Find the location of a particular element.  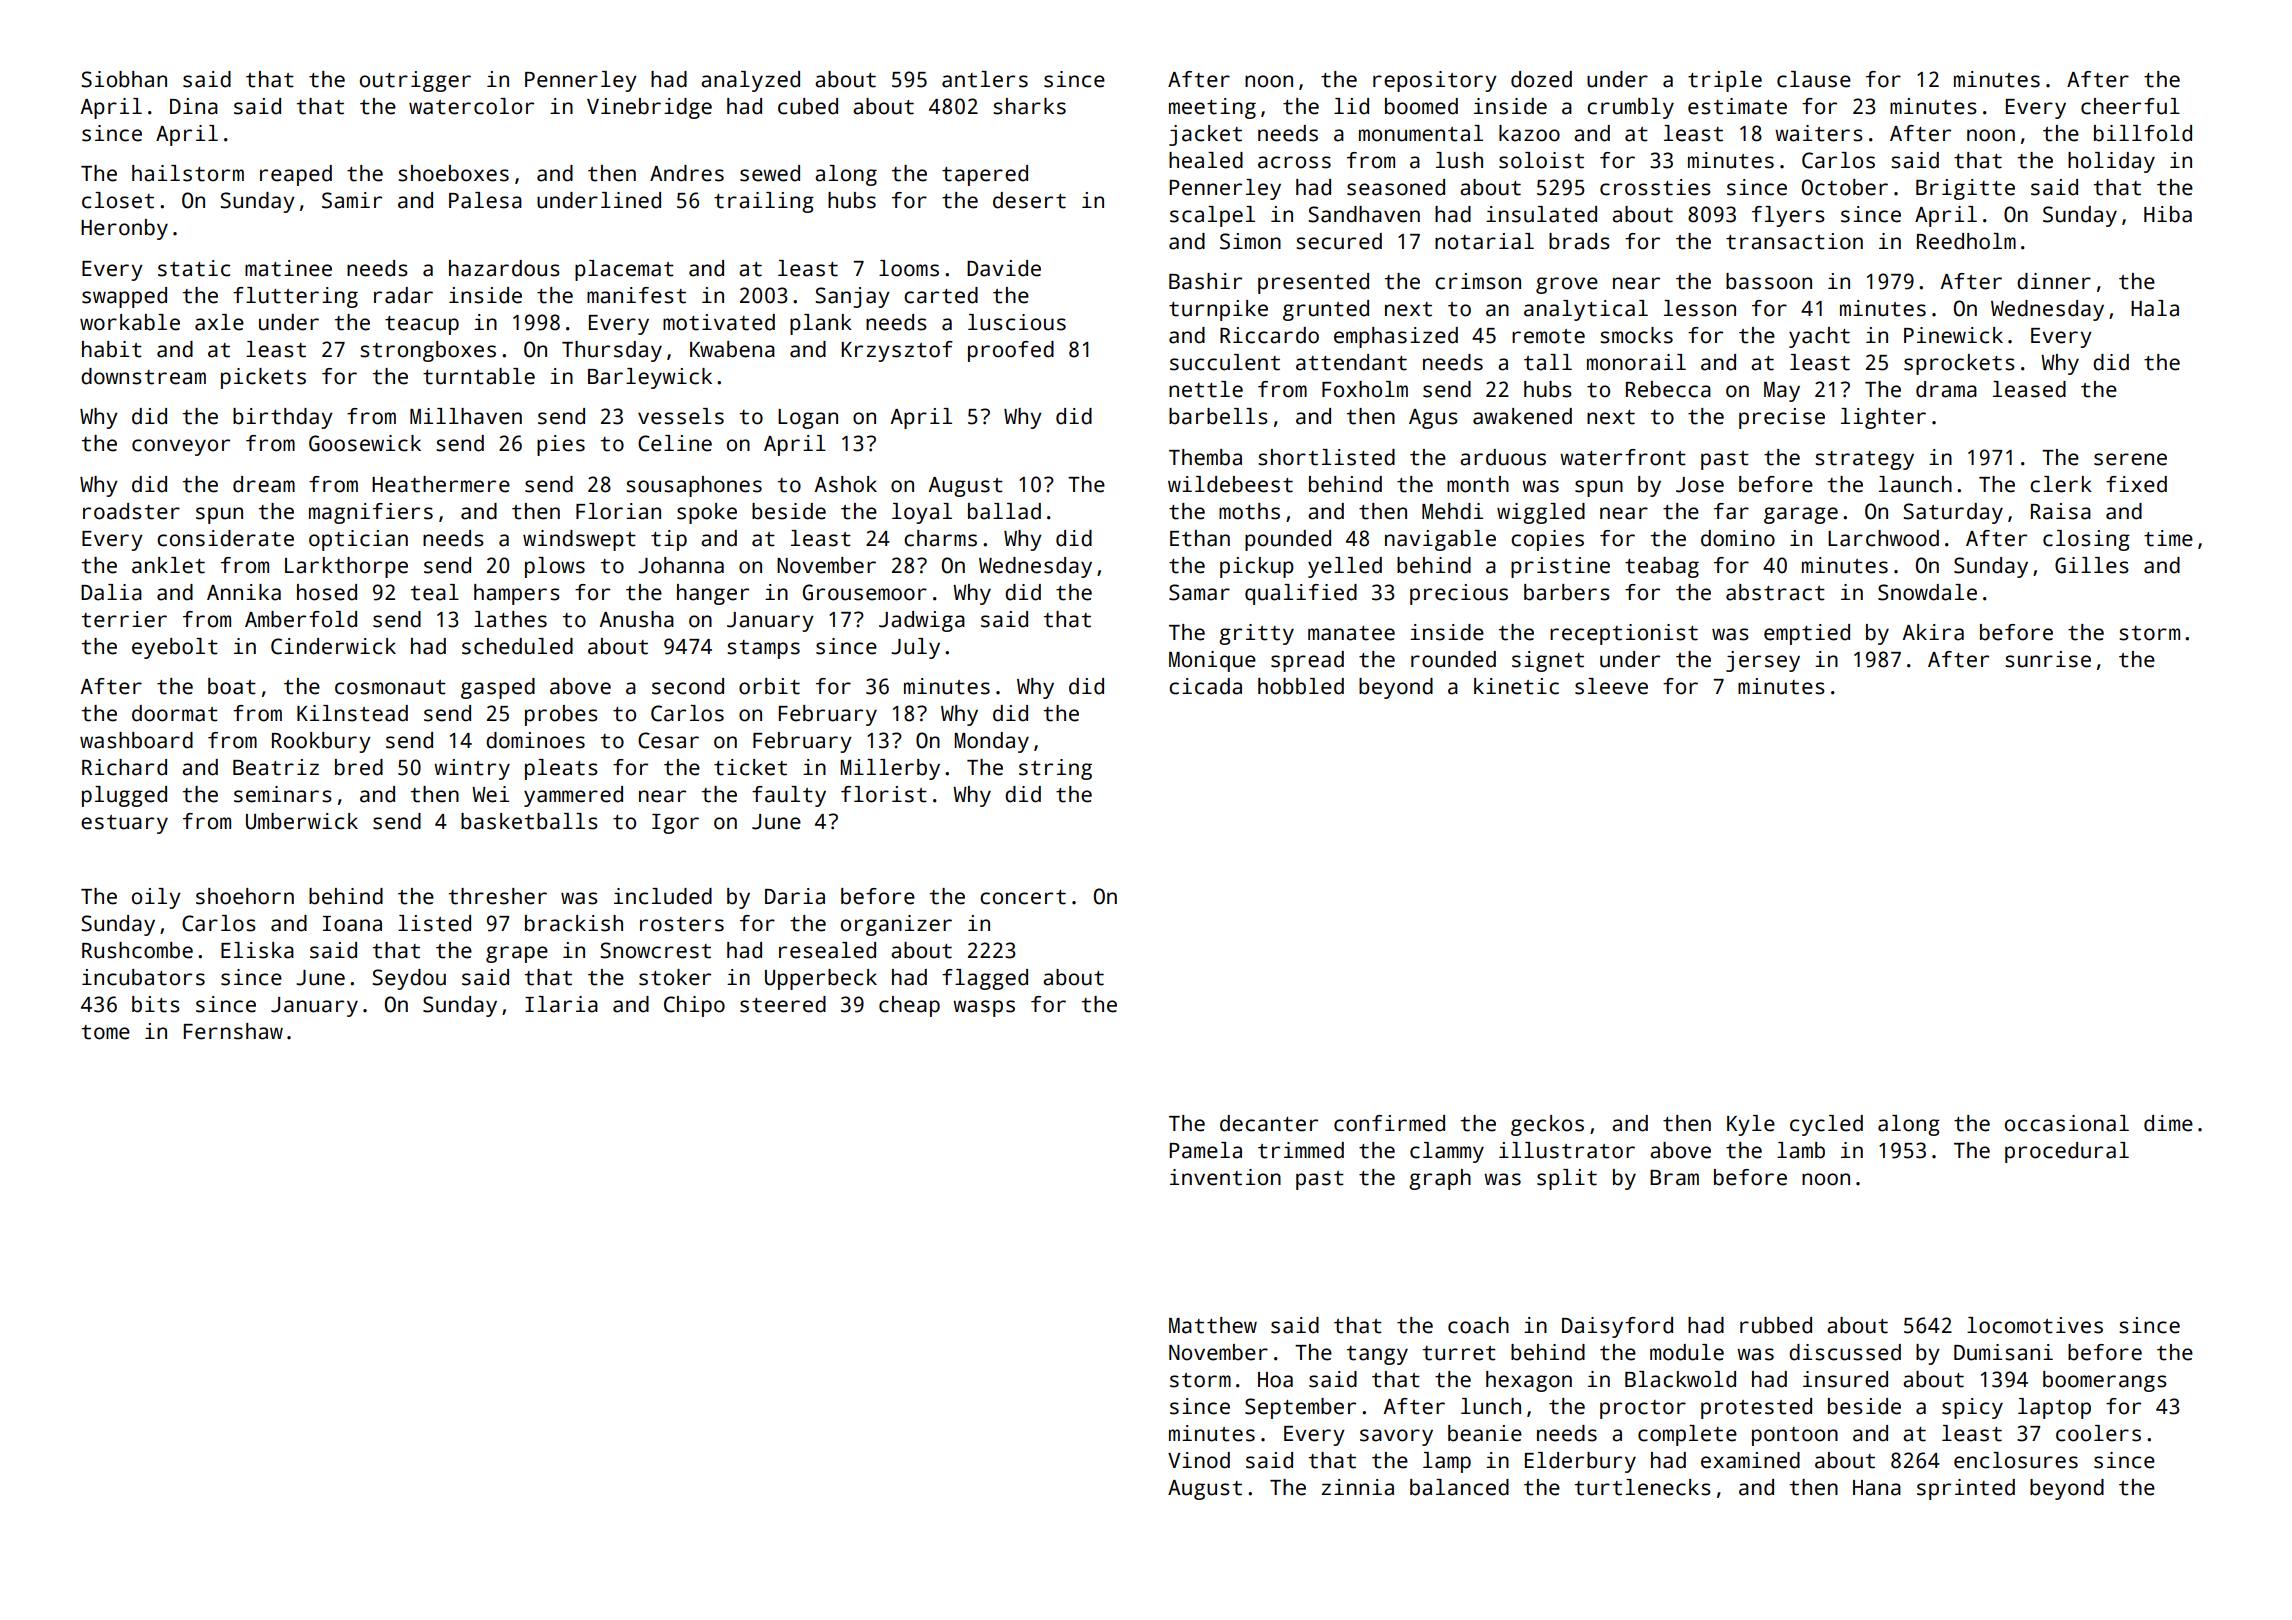

coolers is located at coordinates (2098, 1433).
